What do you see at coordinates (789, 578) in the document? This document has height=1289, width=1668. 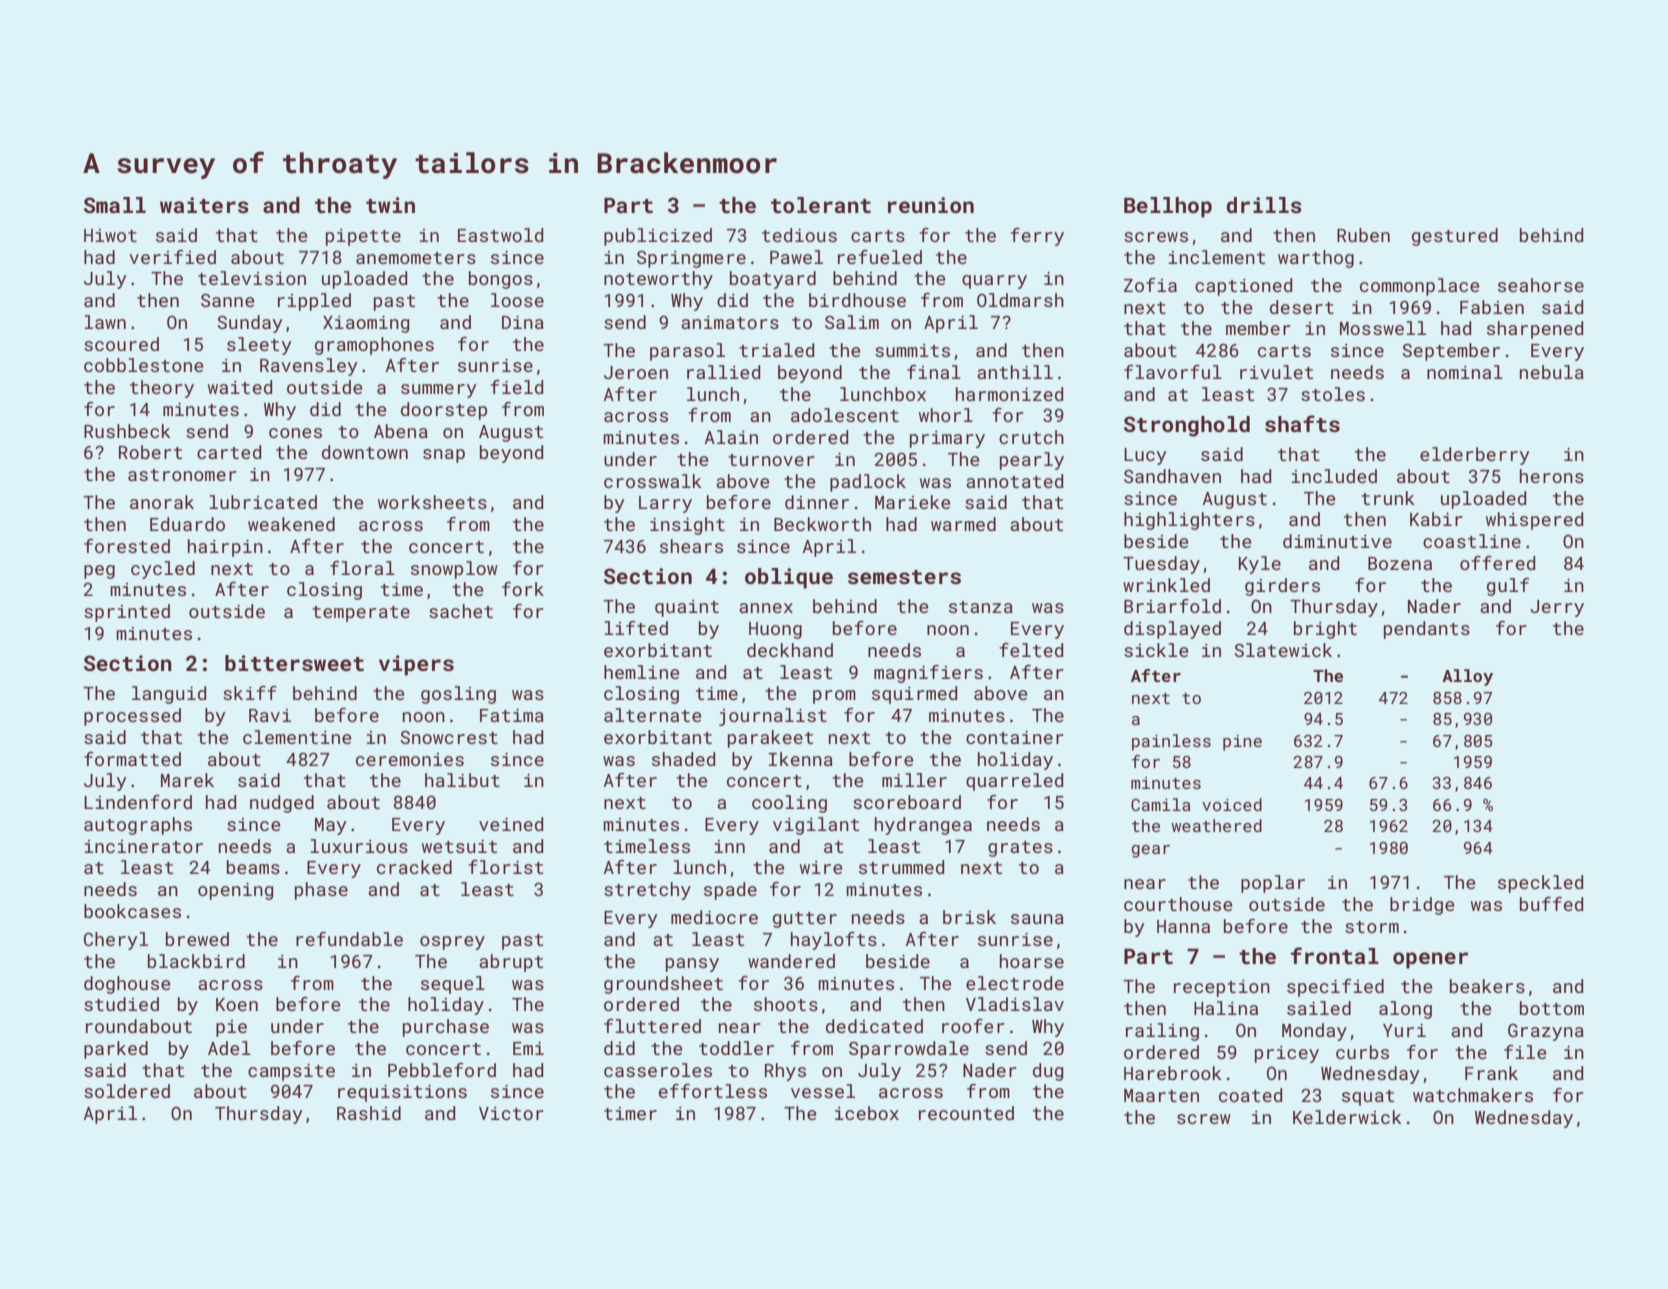 I see `oblique` at bounding box center [789, 578].
